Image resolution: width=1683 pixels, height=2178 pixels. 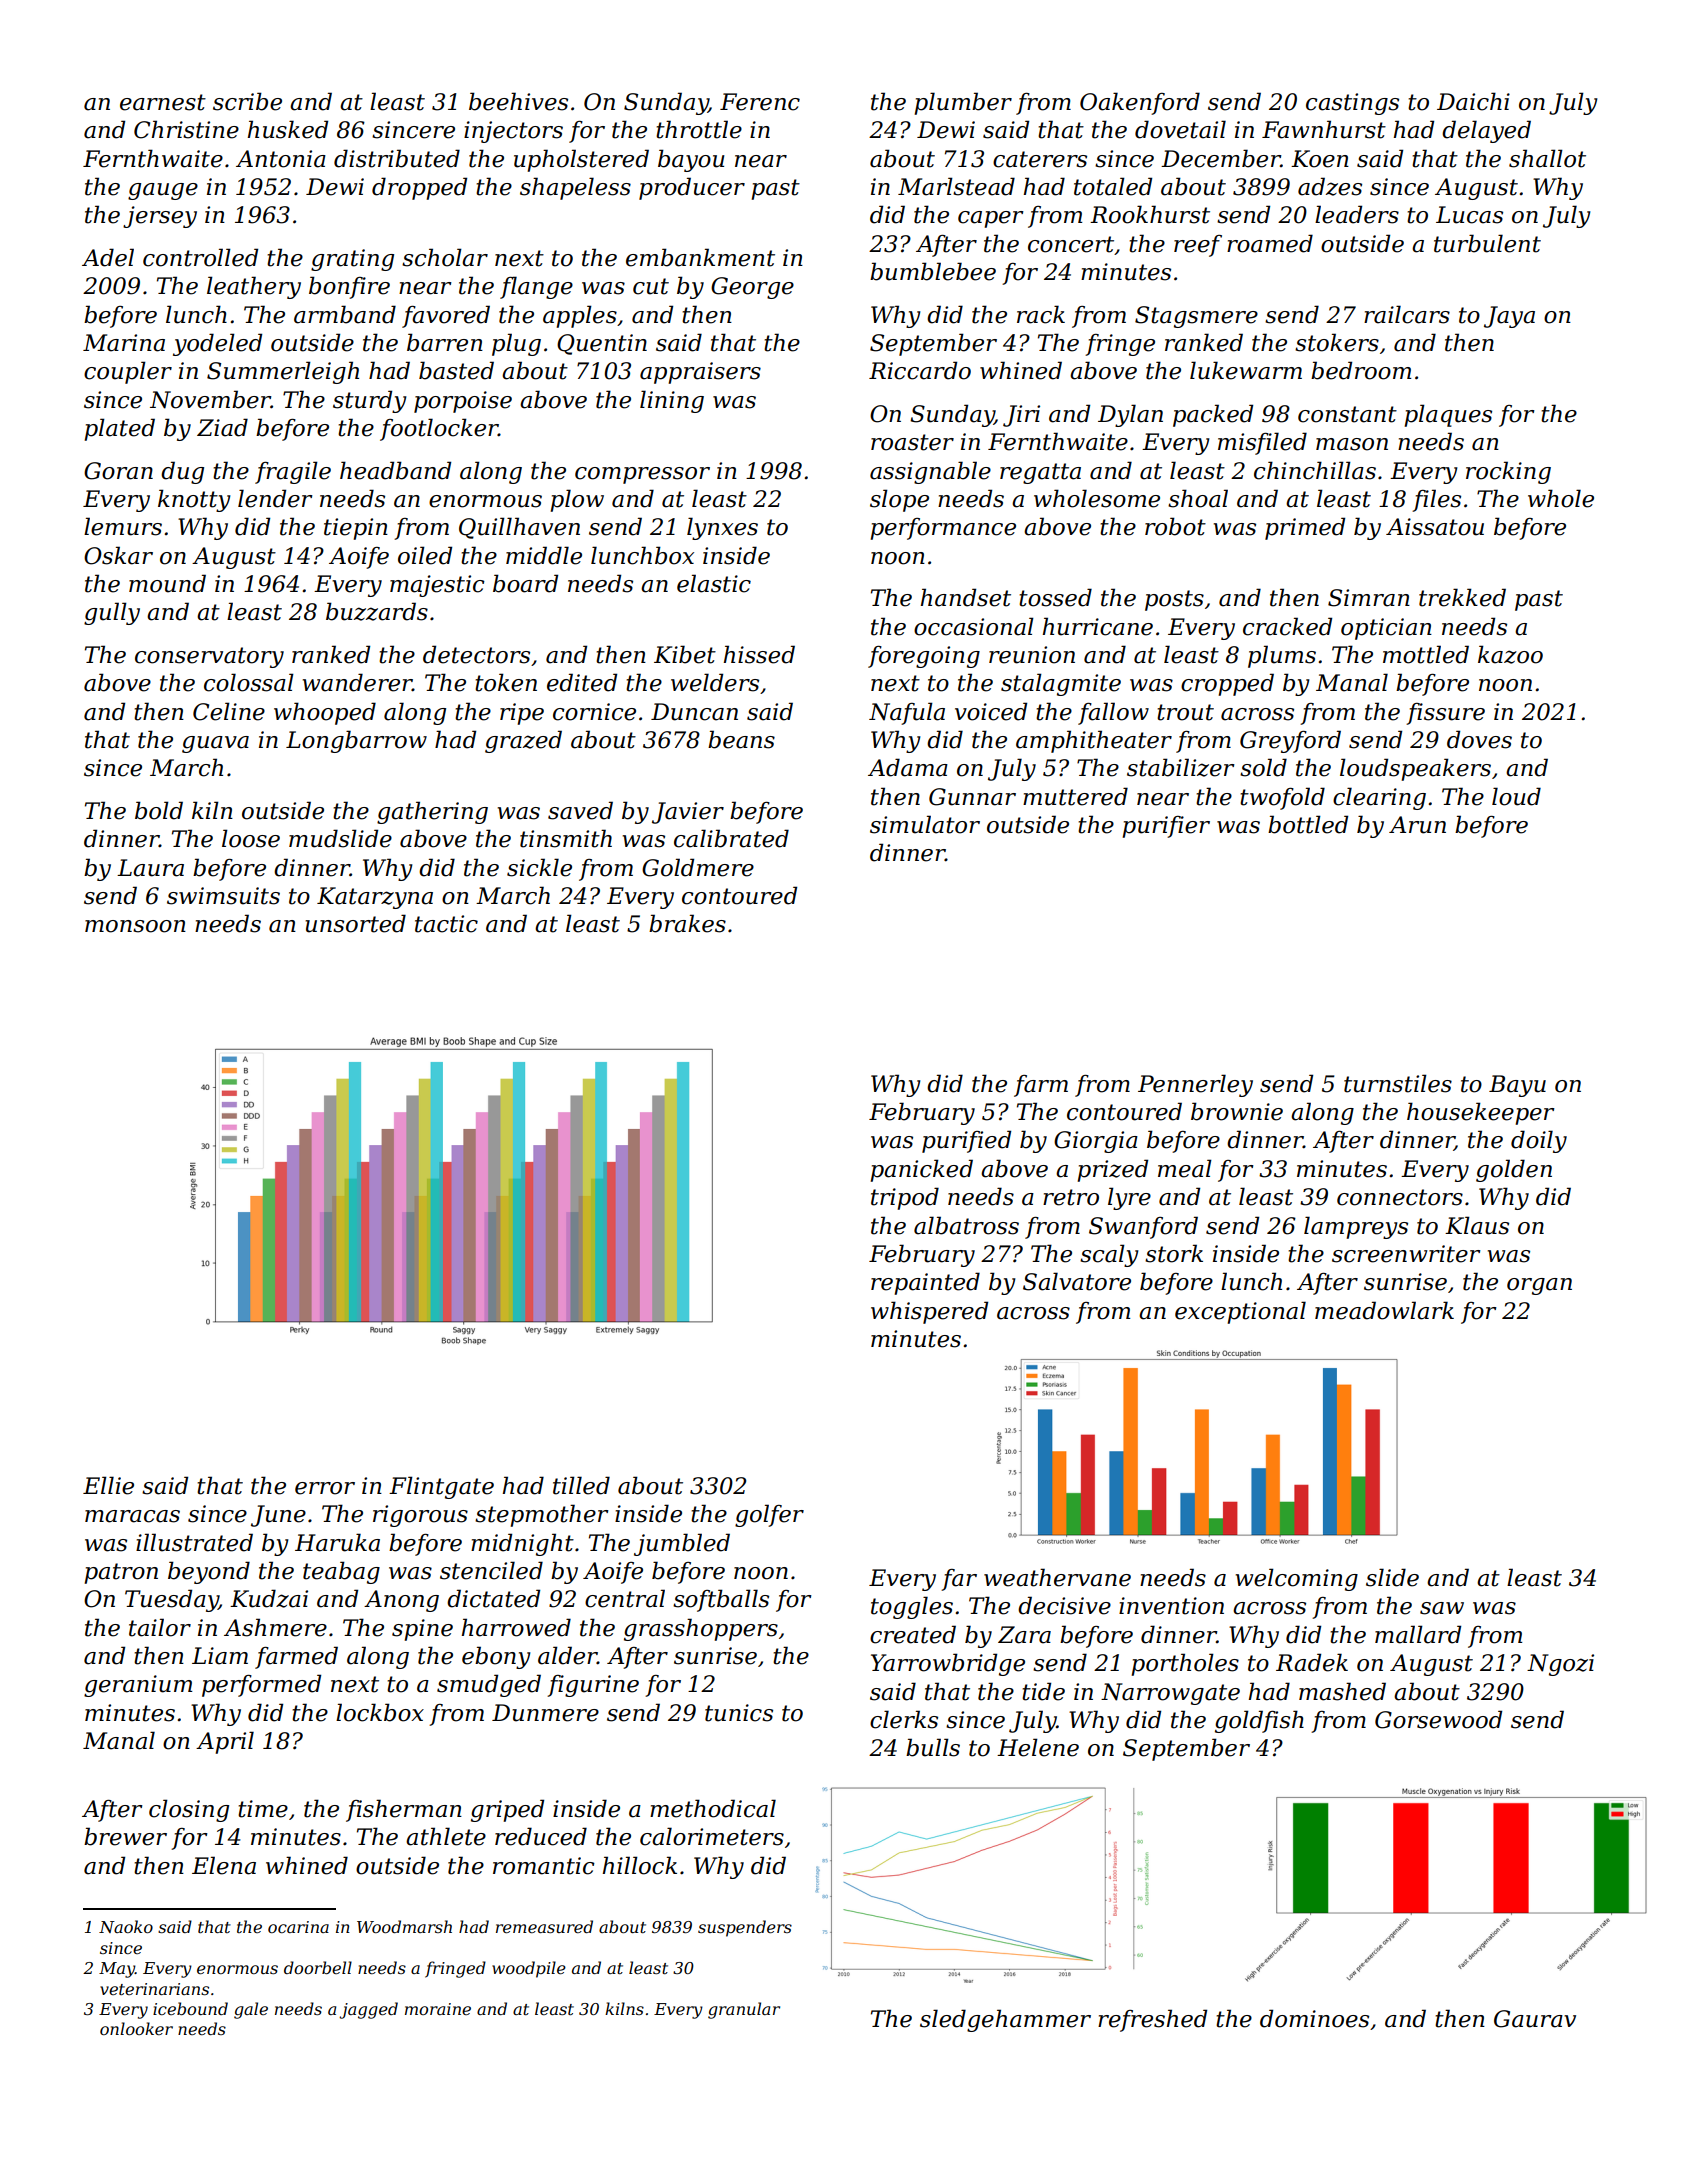 I want to click on Longbarrow, so click(x=356, y=741).
